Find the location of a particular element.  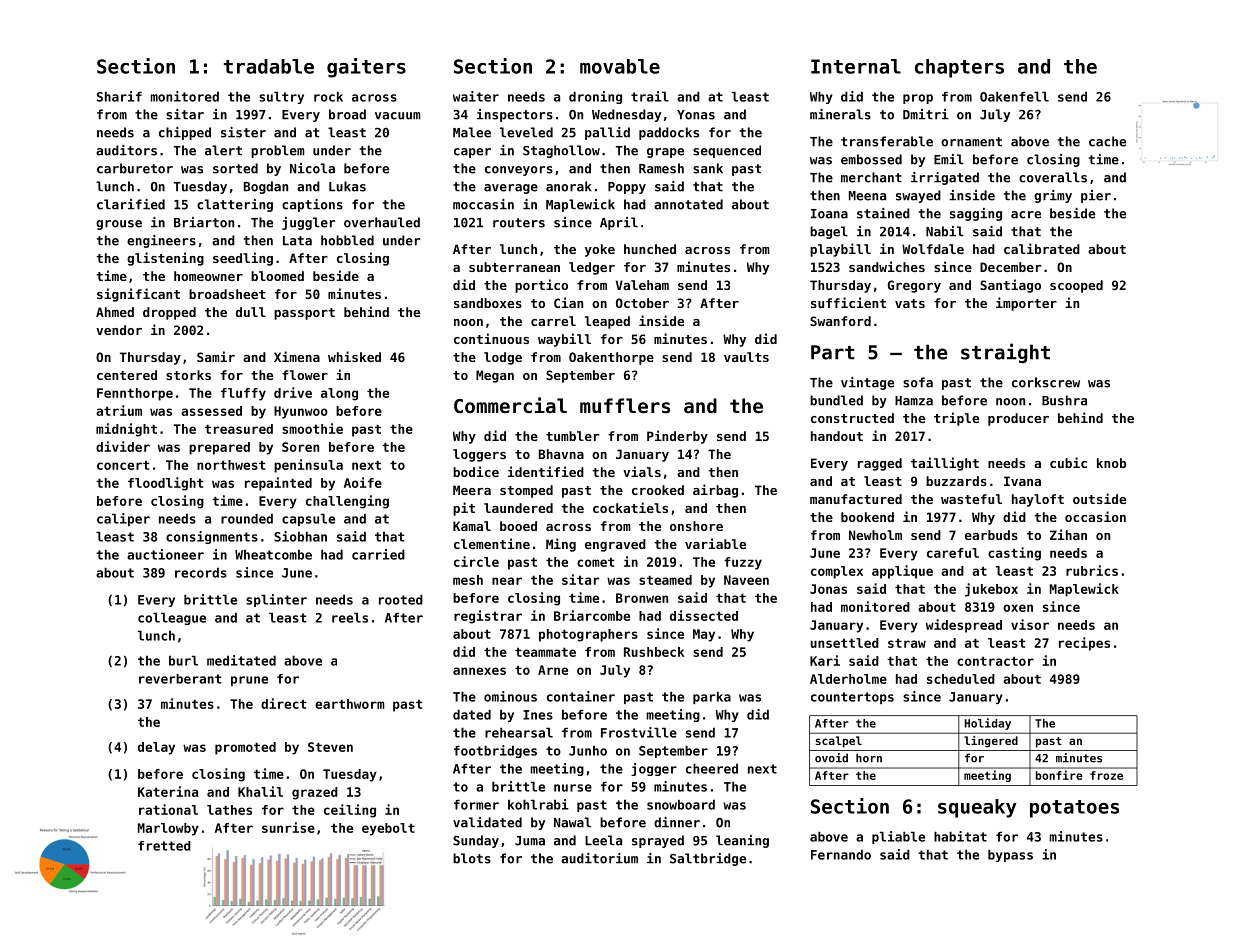

squeaky is located at coordinates (977, 808).
